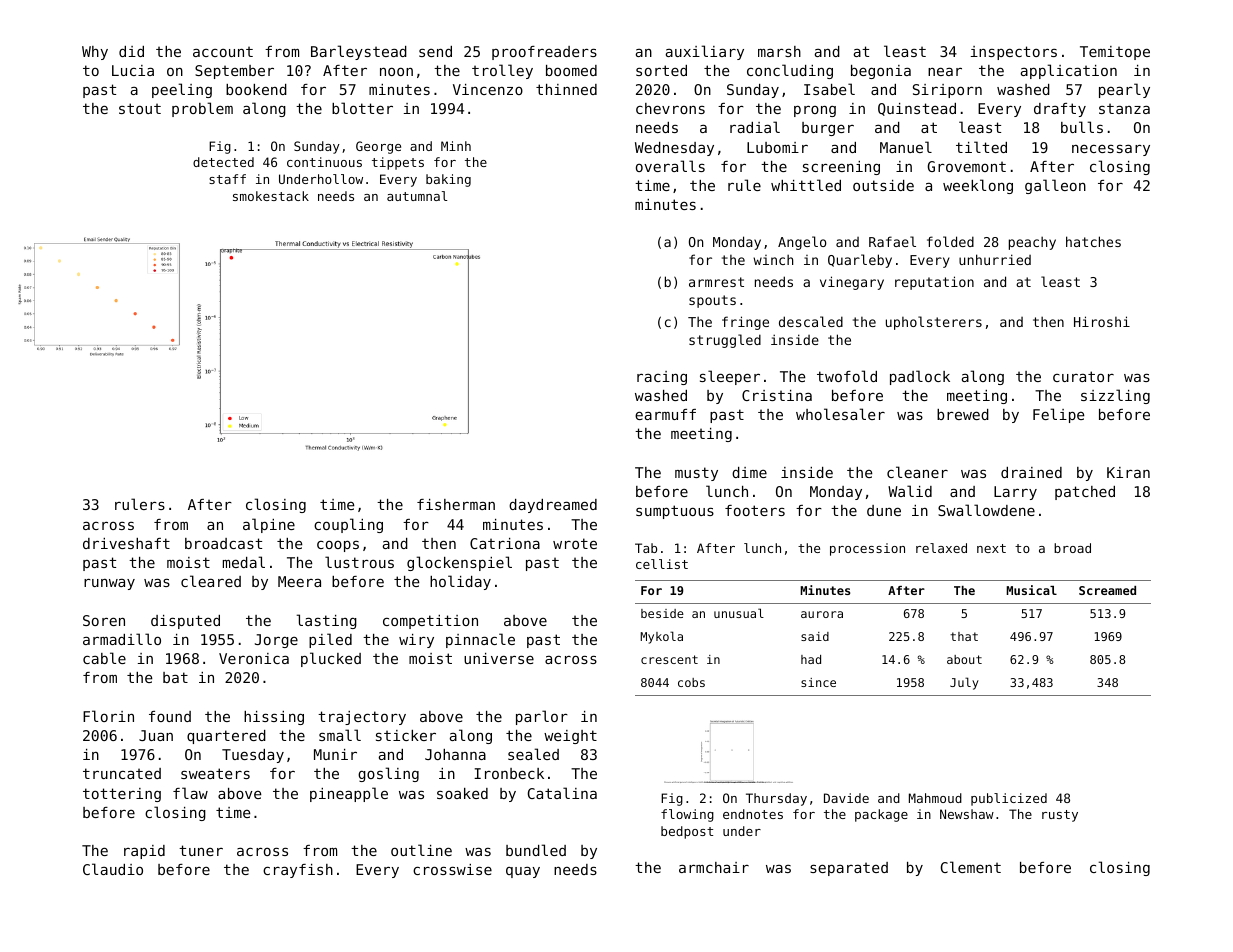 The height and width of the page is (952, 1233). I want to click on since, so click(818, 682).
